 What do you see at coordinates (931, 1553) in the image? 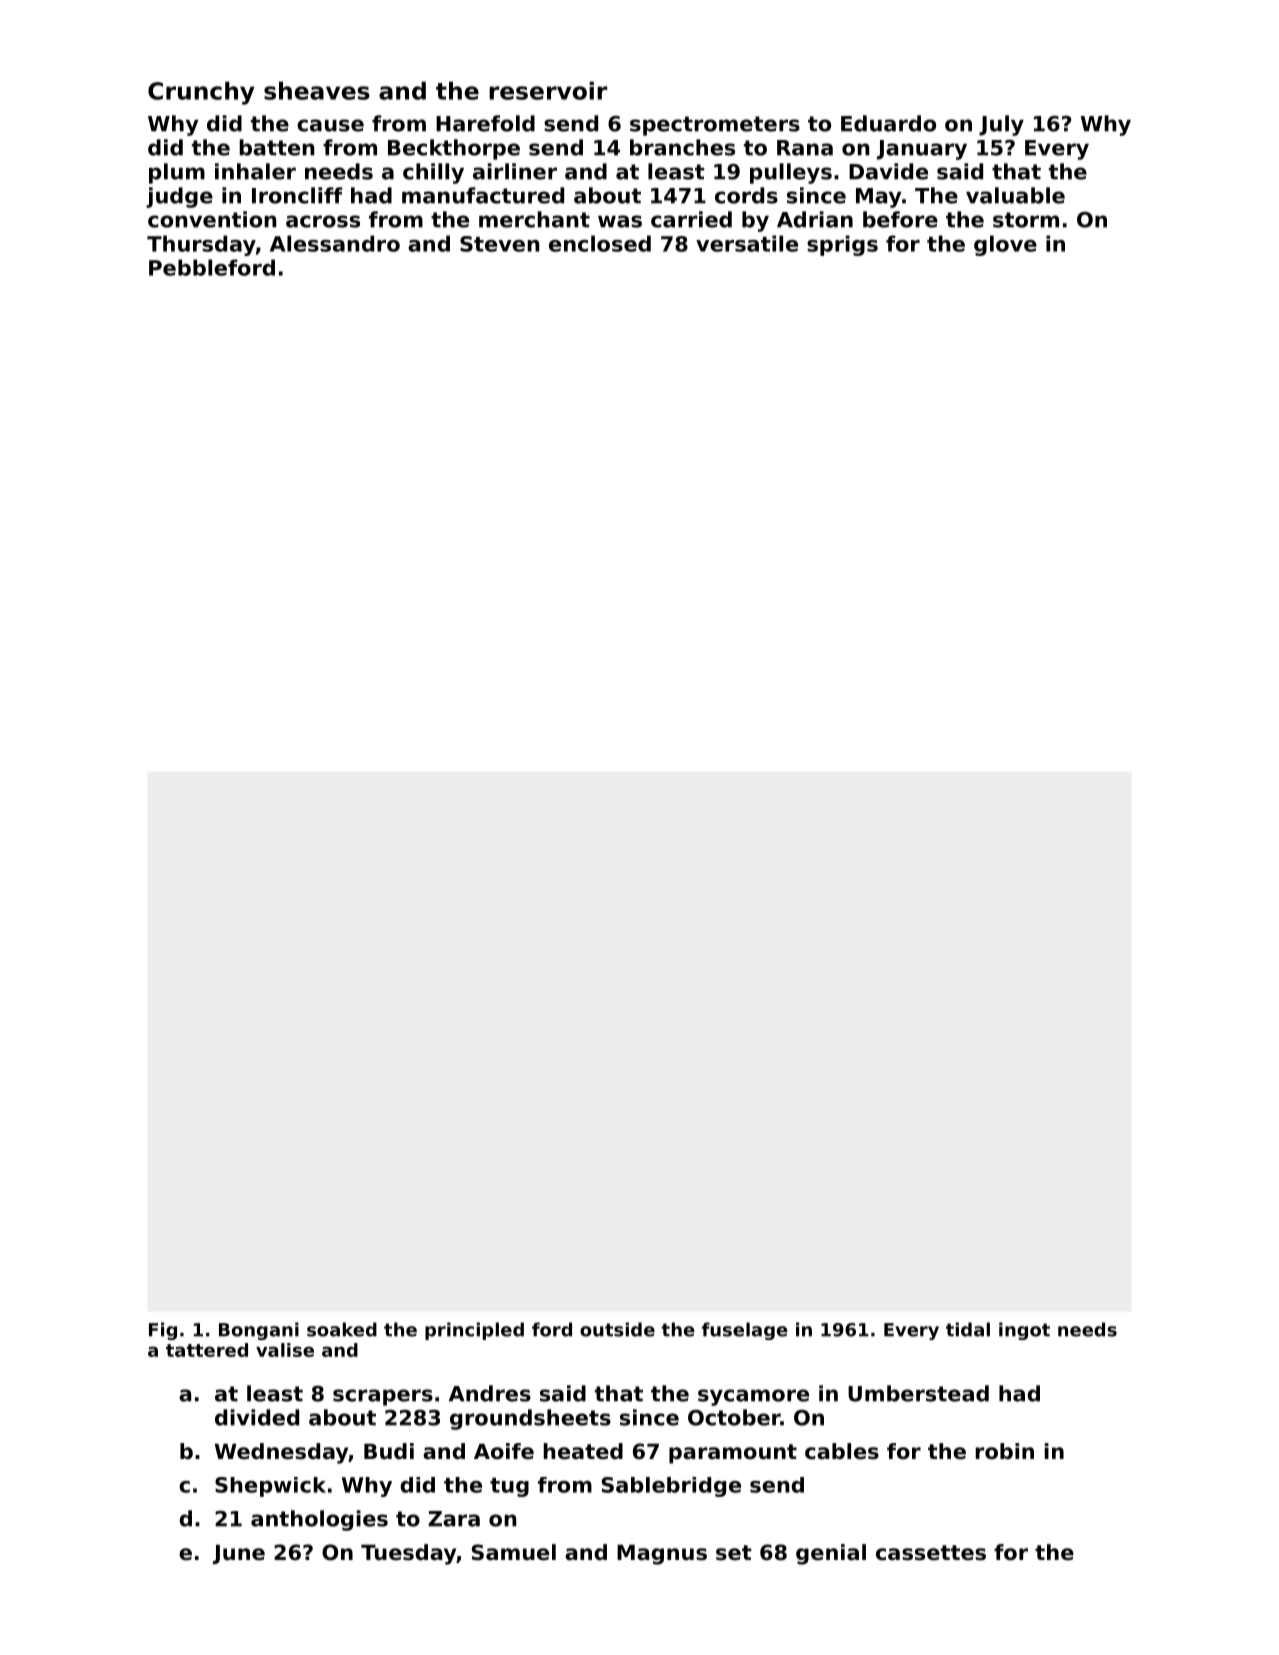
I see `cassettes` at bounding box center [931, 1553].
